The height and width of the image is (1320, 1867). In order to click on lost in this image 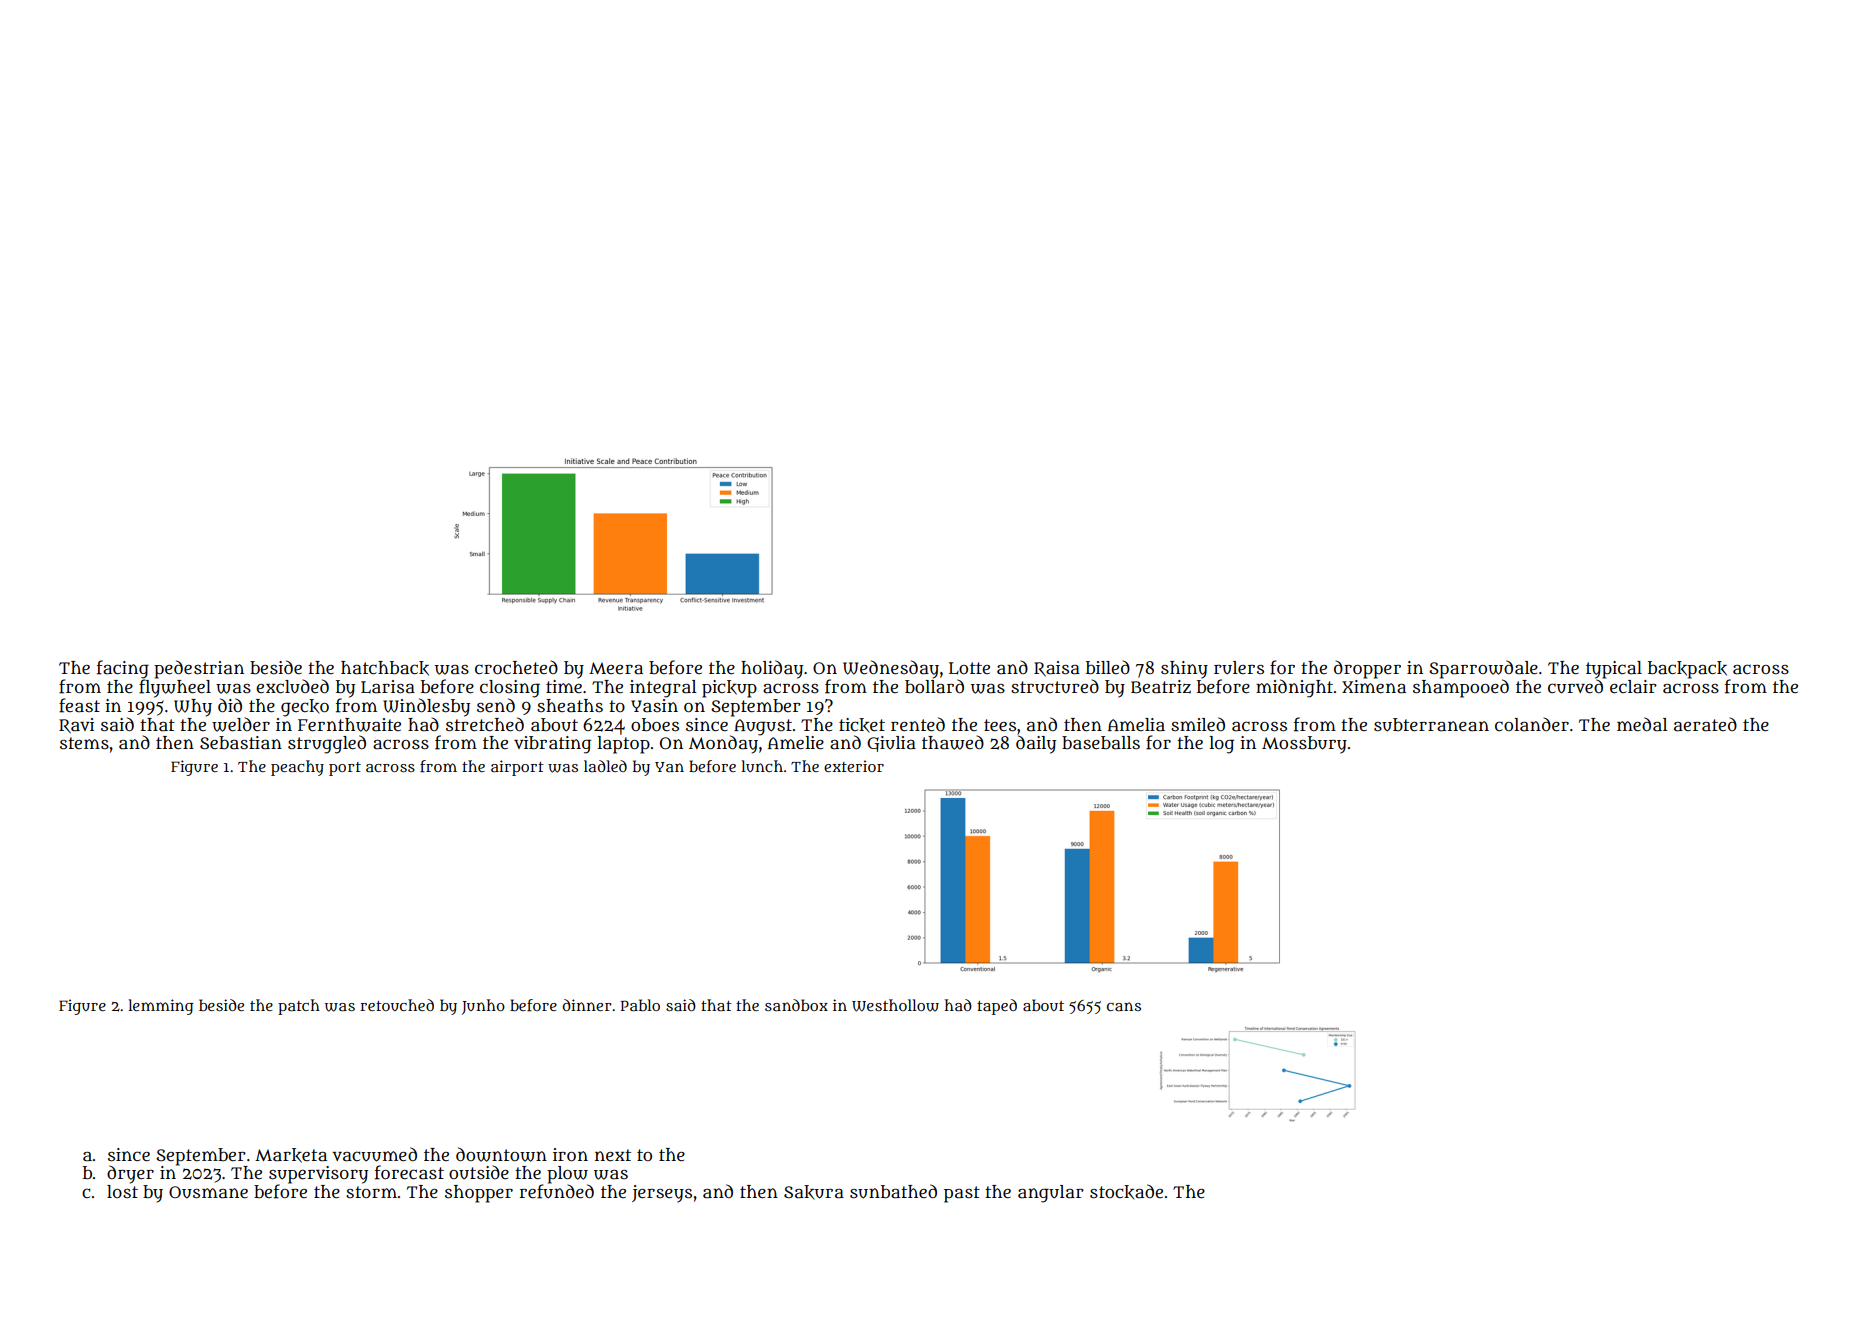, I will do `click(122, 1191)`.
